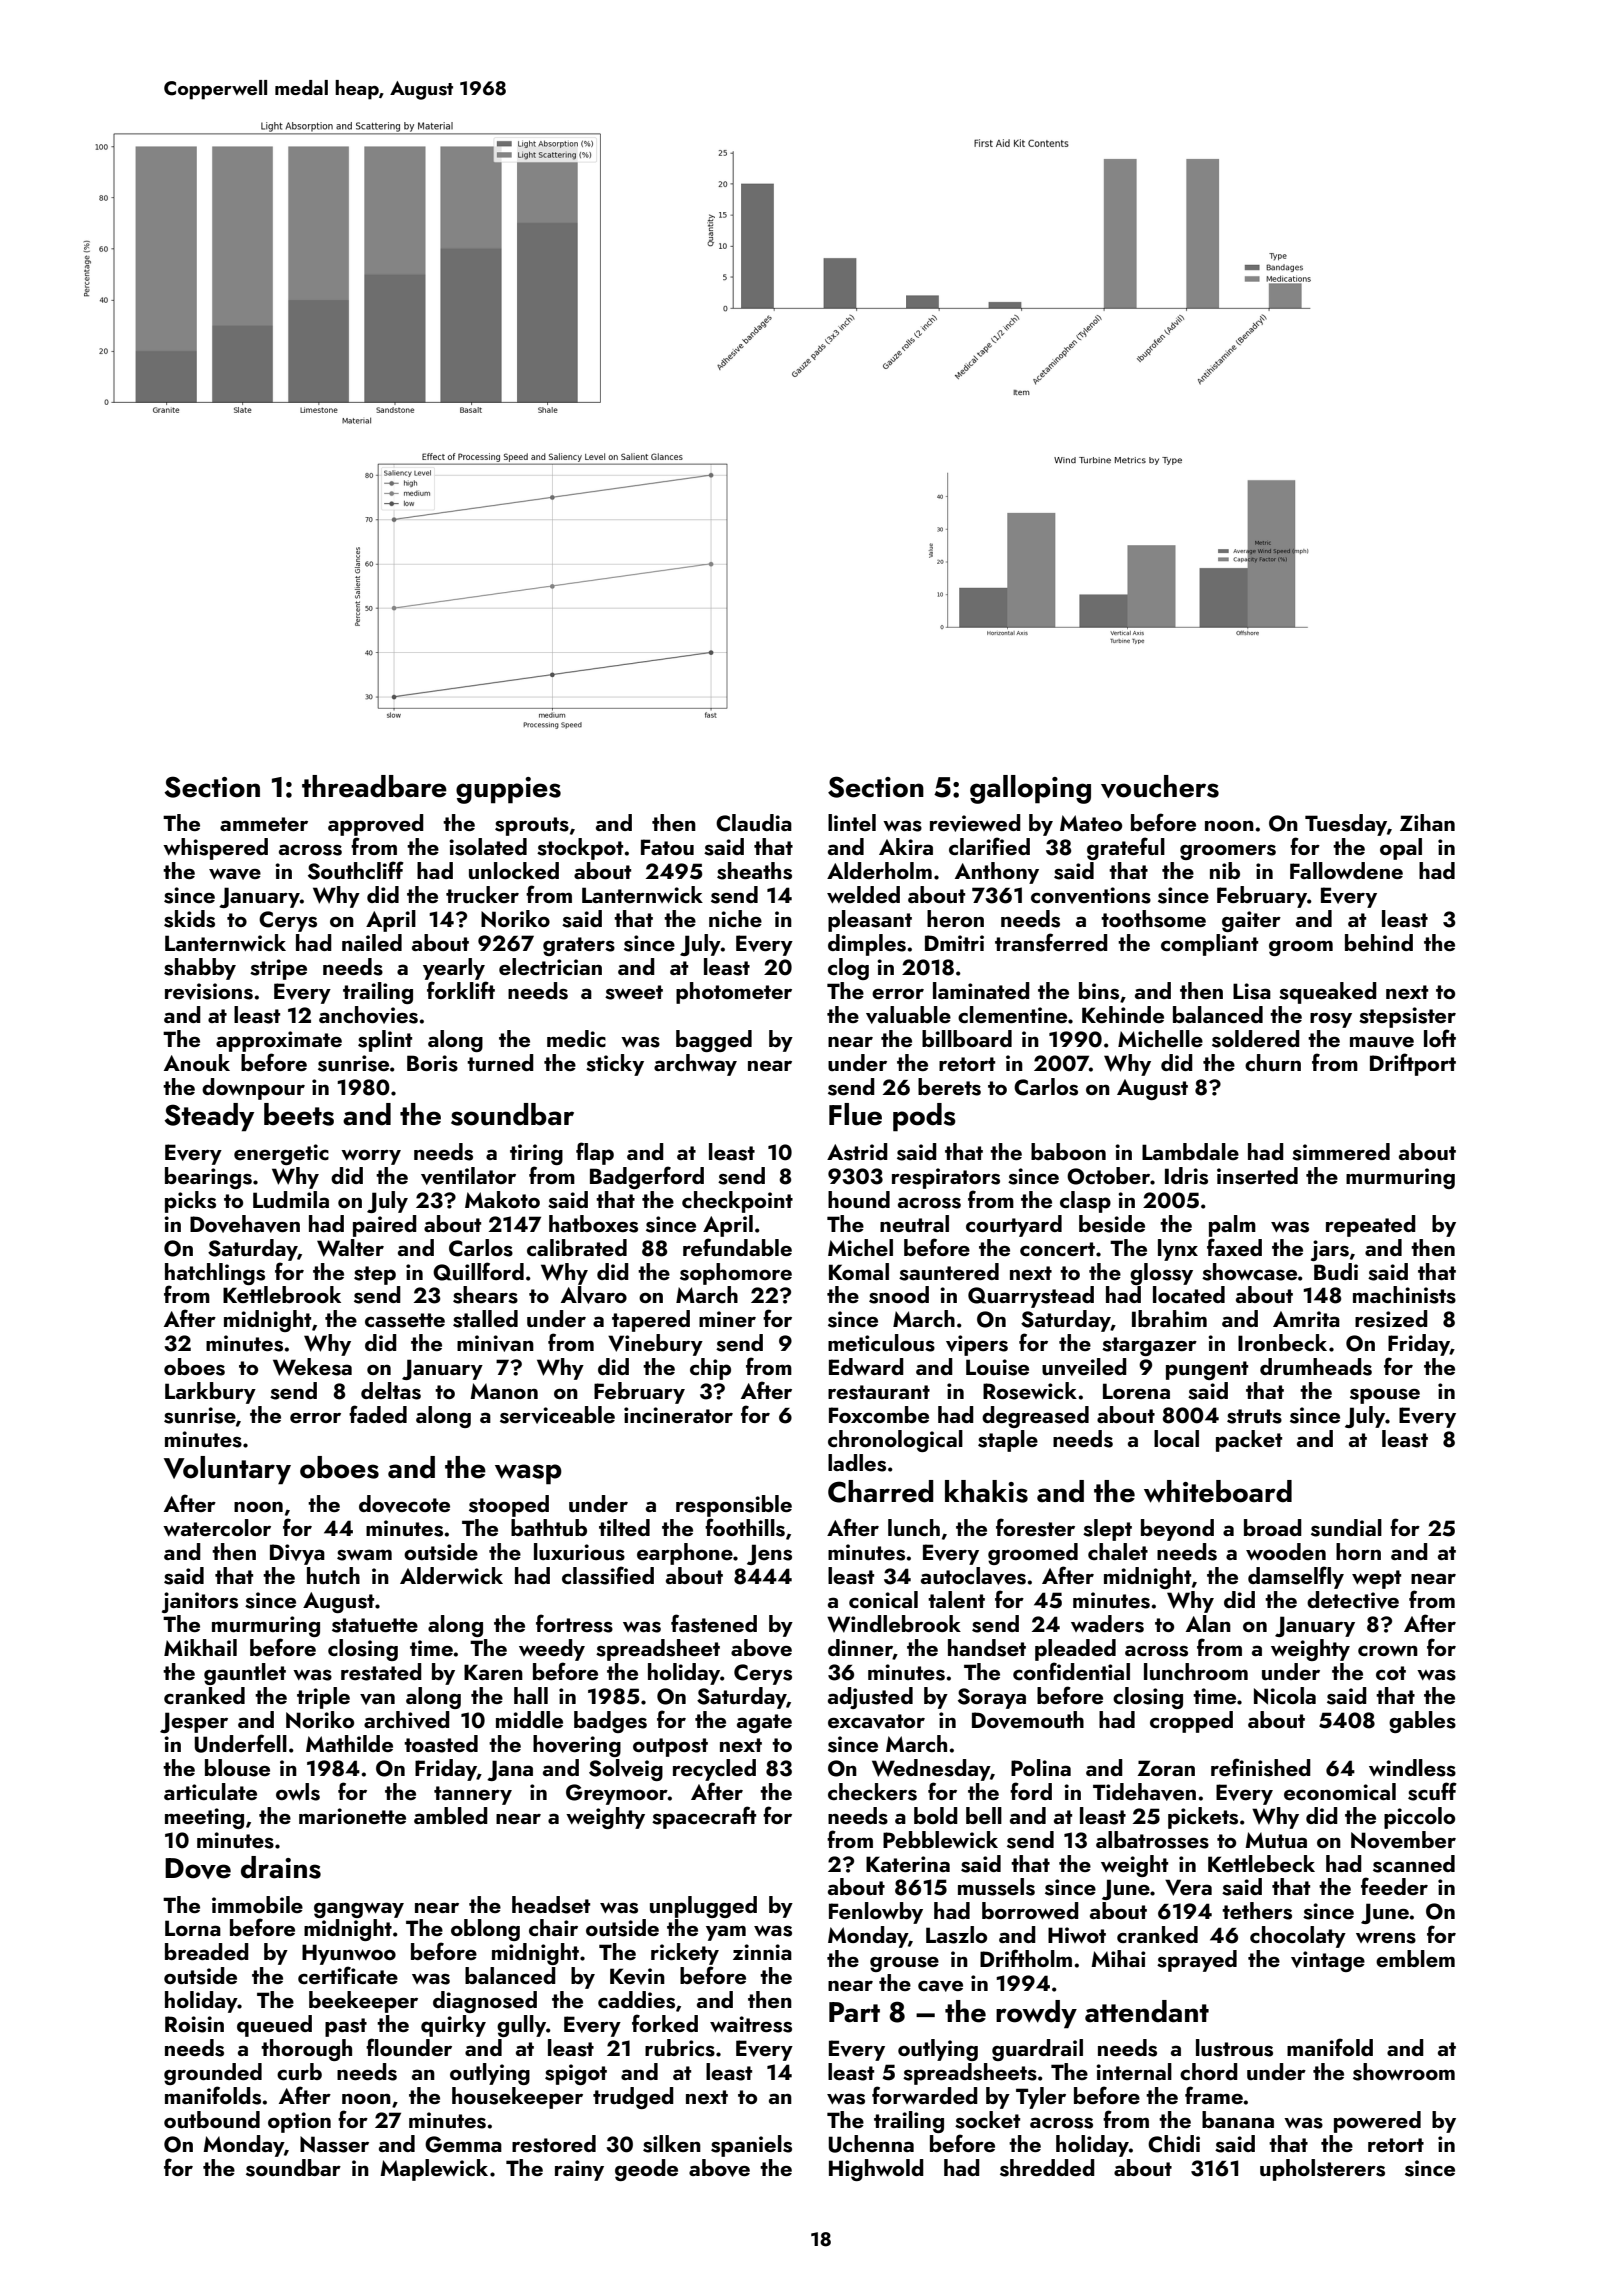  I want to click on paired, so click(385, 1226).
